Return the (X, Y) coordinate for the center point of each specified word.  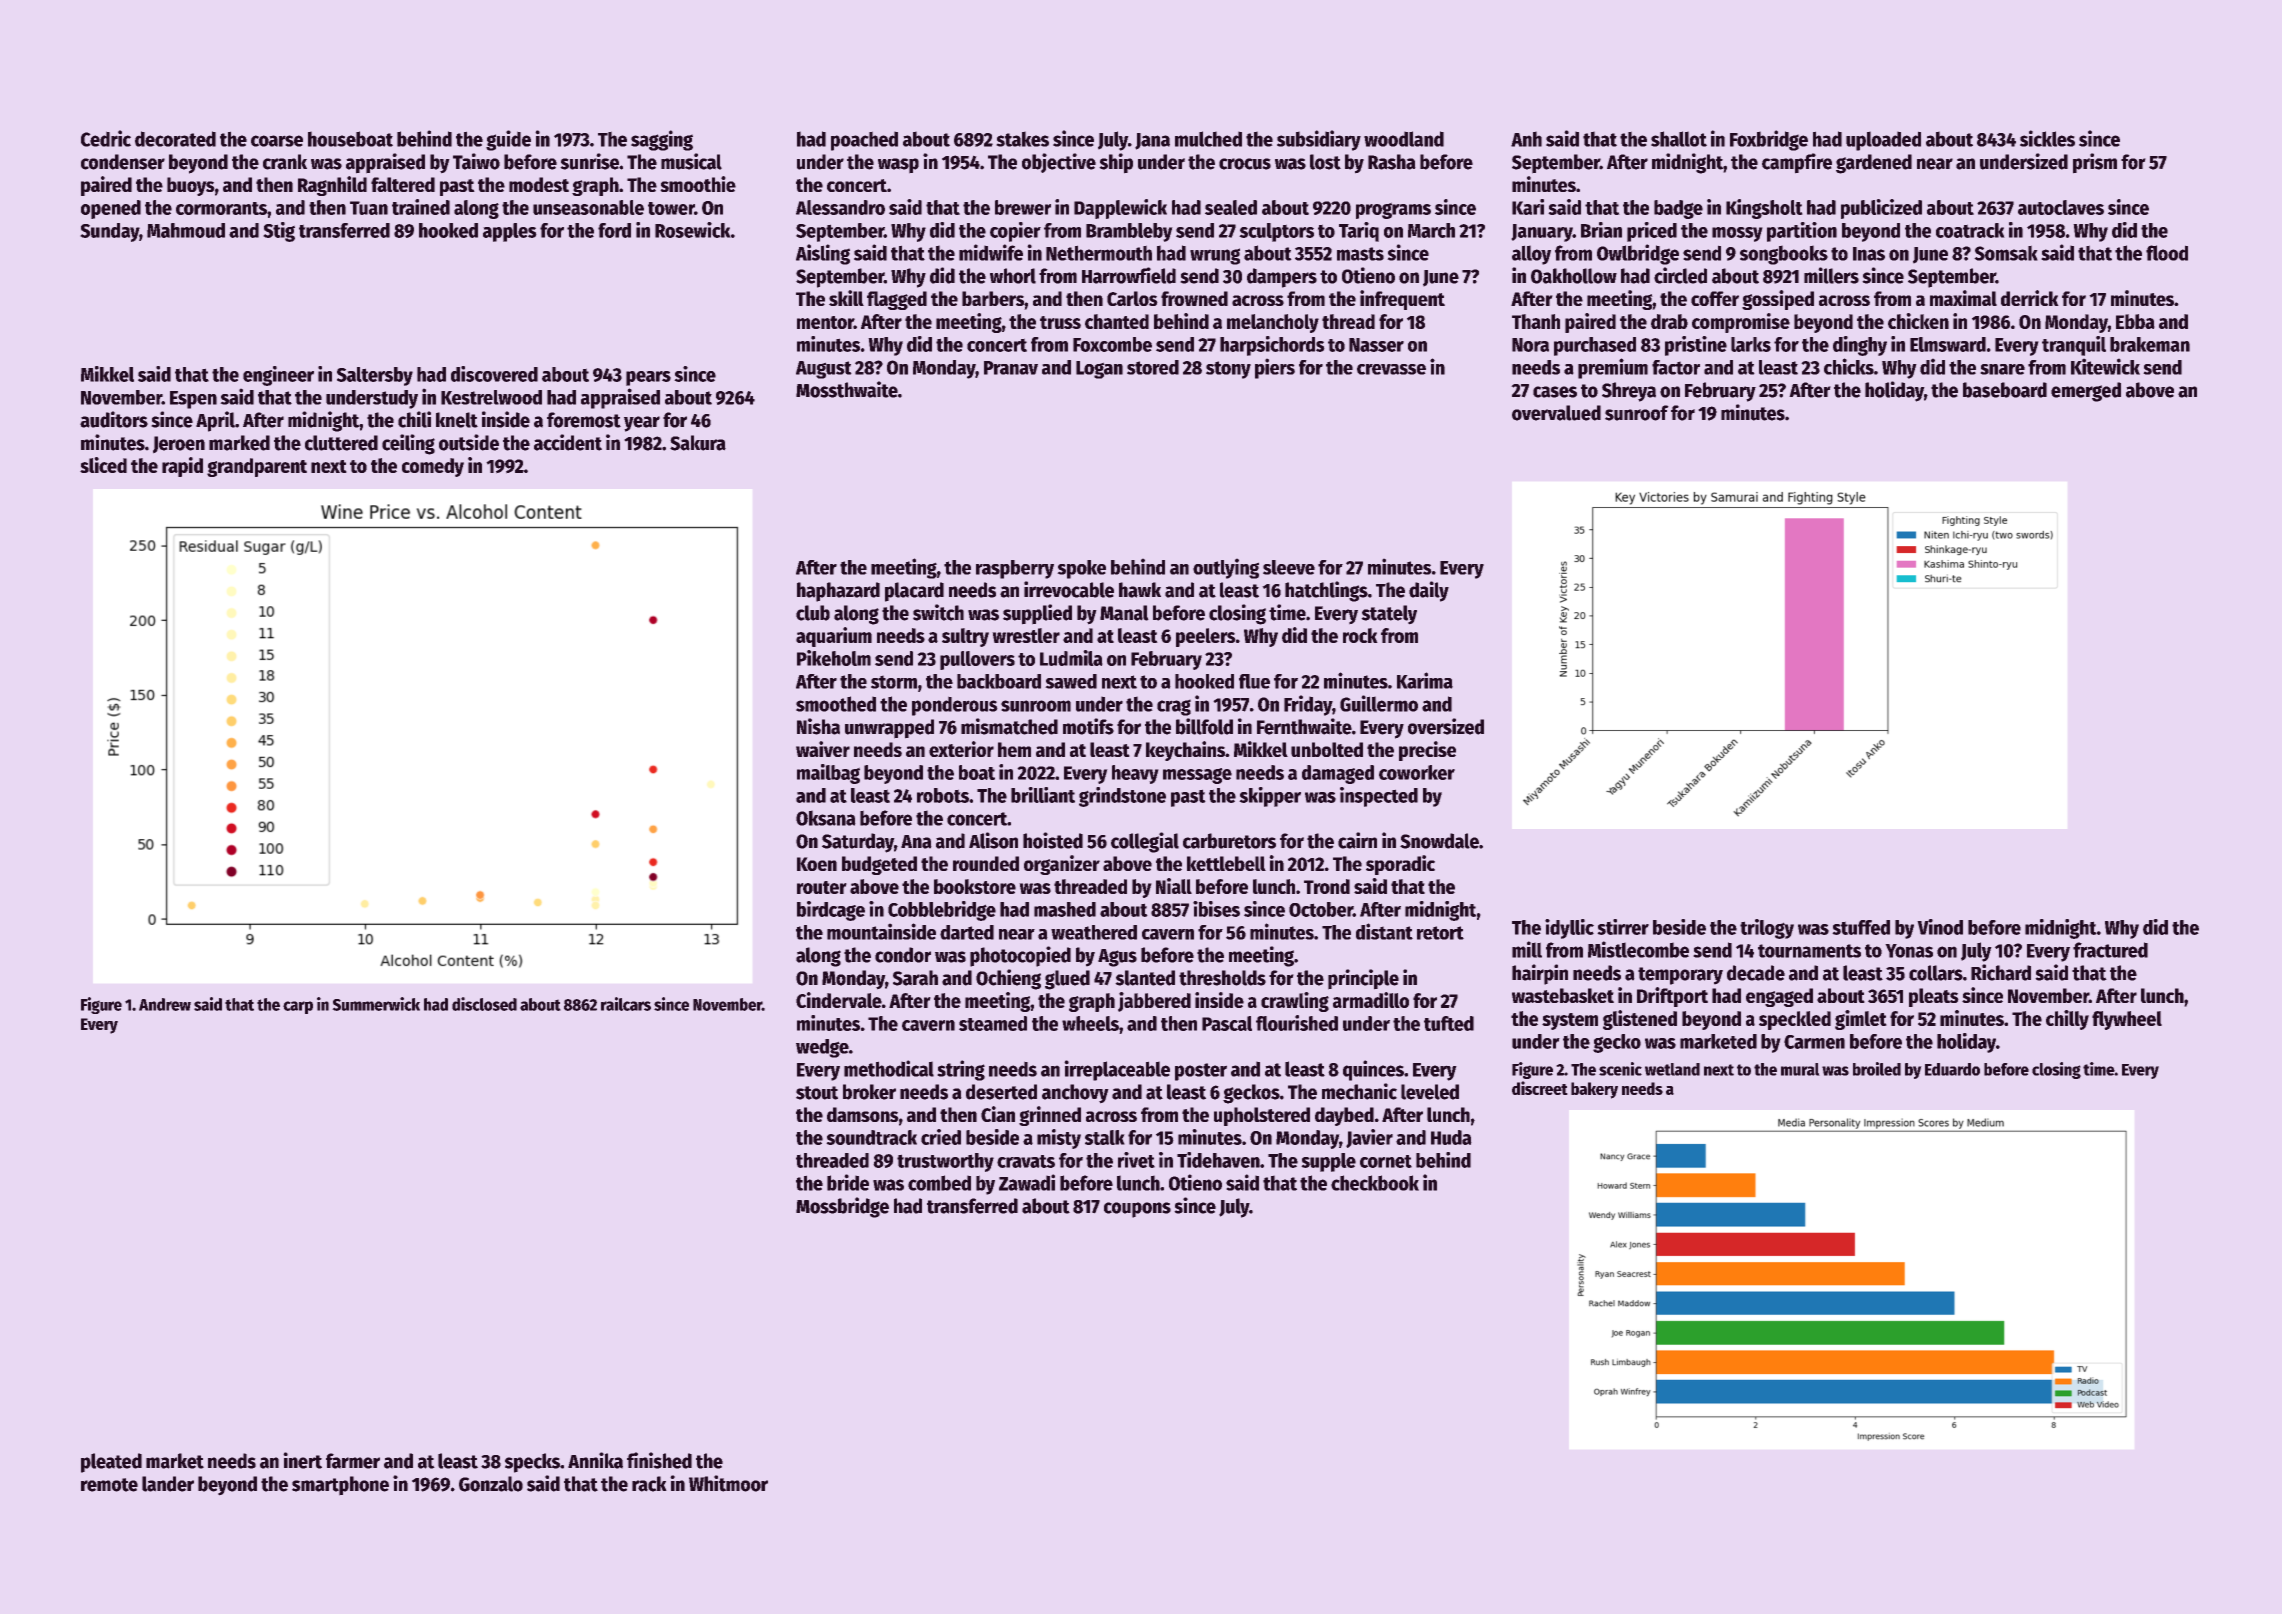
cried (941, 1137)
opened (111, 209)
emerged (2086, 392)
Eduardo (1952, 1069)
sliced (103, 465)
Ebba (2135, 321)
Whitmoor (728, 1483)
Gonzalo (491, 1484)
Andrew (165, 1004)
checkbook (1375, 1183)
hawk (1140, 590)
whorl (1013, 276)
